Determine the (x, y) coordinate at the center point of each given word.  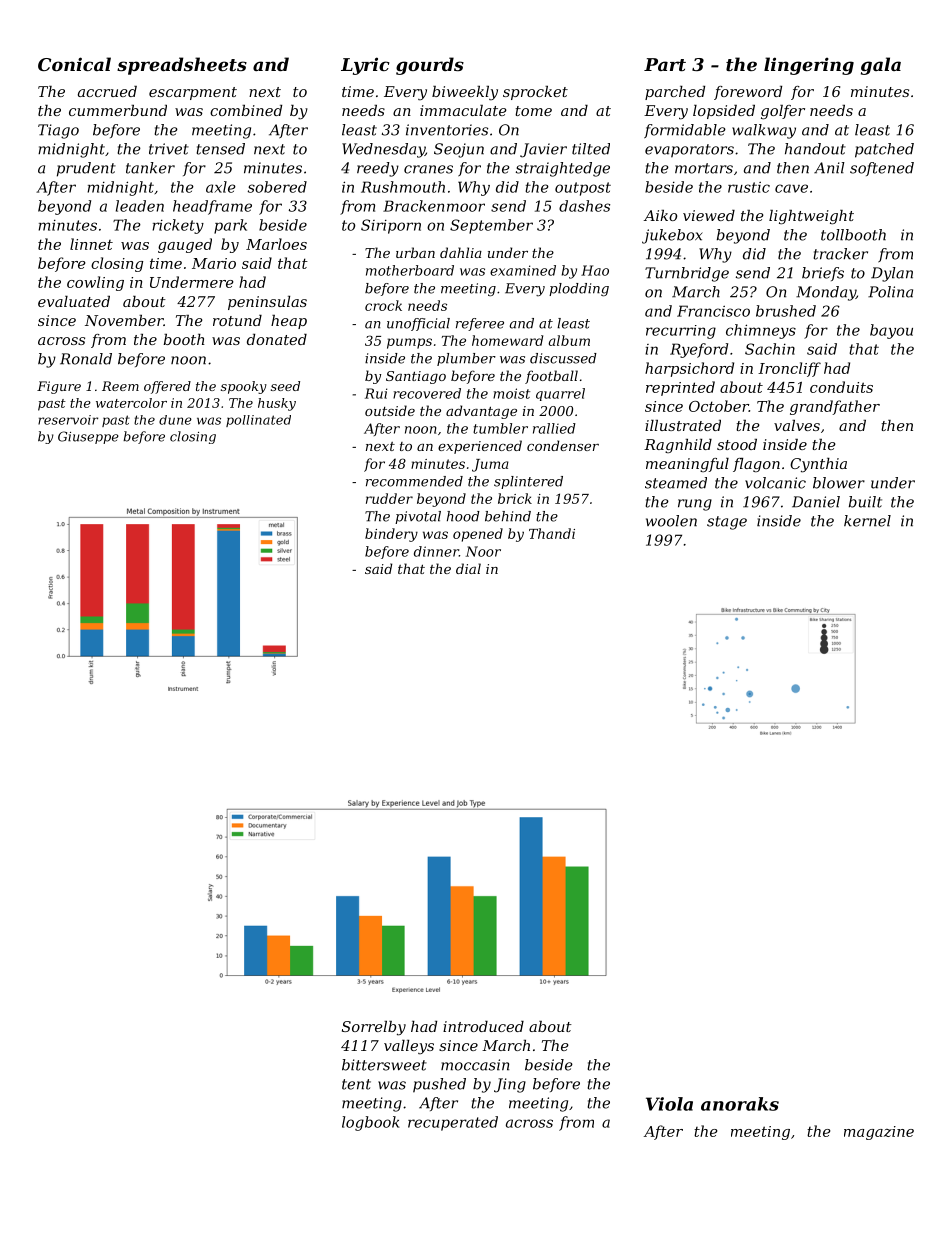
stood (737, 444)
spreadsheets (182, 66)
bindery (391, 535)
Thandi (552, 533)
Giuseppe (88, 437)
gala (881, 66)
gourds (430, 66)
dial (468, 568)
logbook (371, 1123)
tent (356, 1084)
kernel (867, 521)
